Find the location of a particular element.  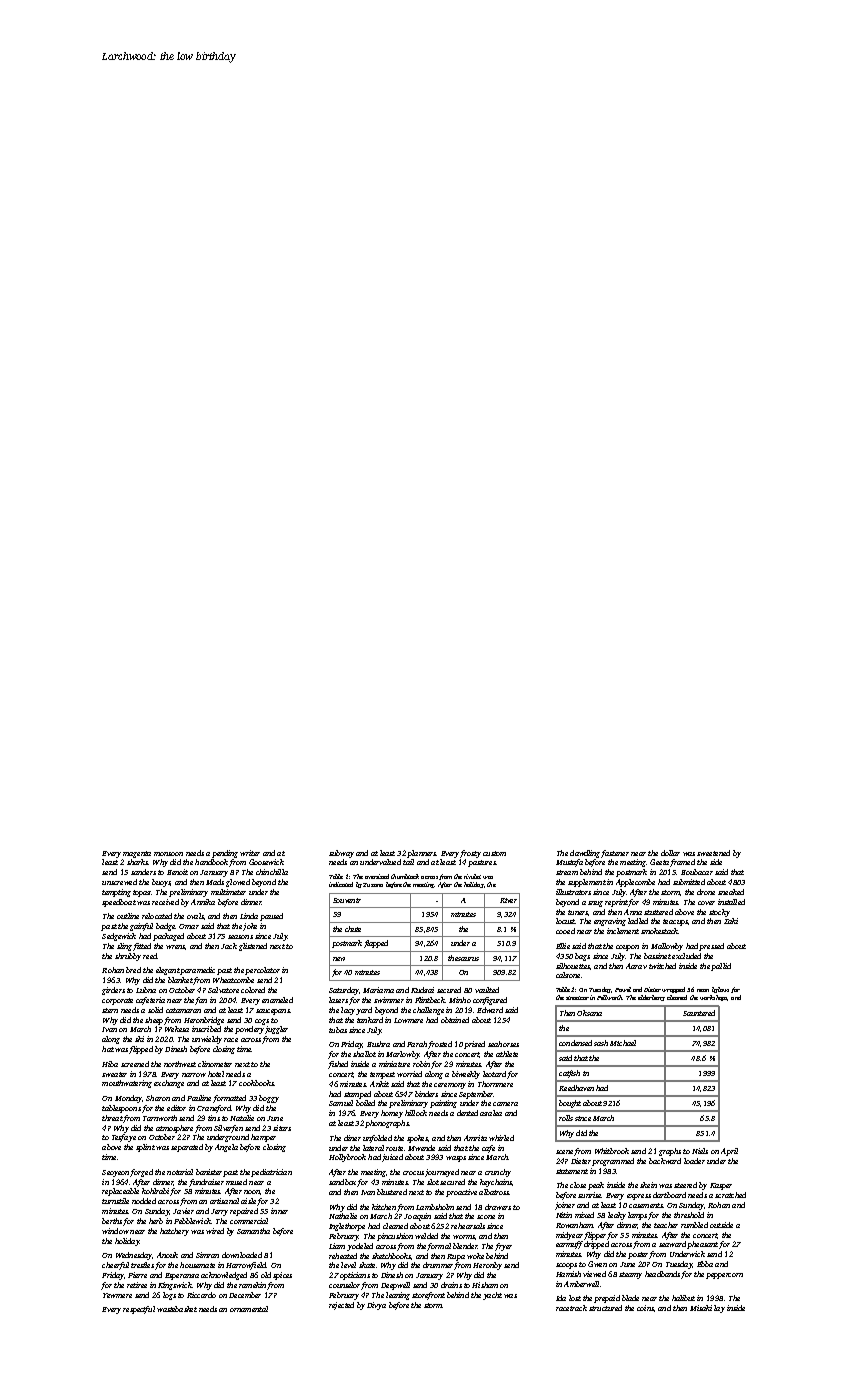

illustrators is located at coordinates (573, 892).
